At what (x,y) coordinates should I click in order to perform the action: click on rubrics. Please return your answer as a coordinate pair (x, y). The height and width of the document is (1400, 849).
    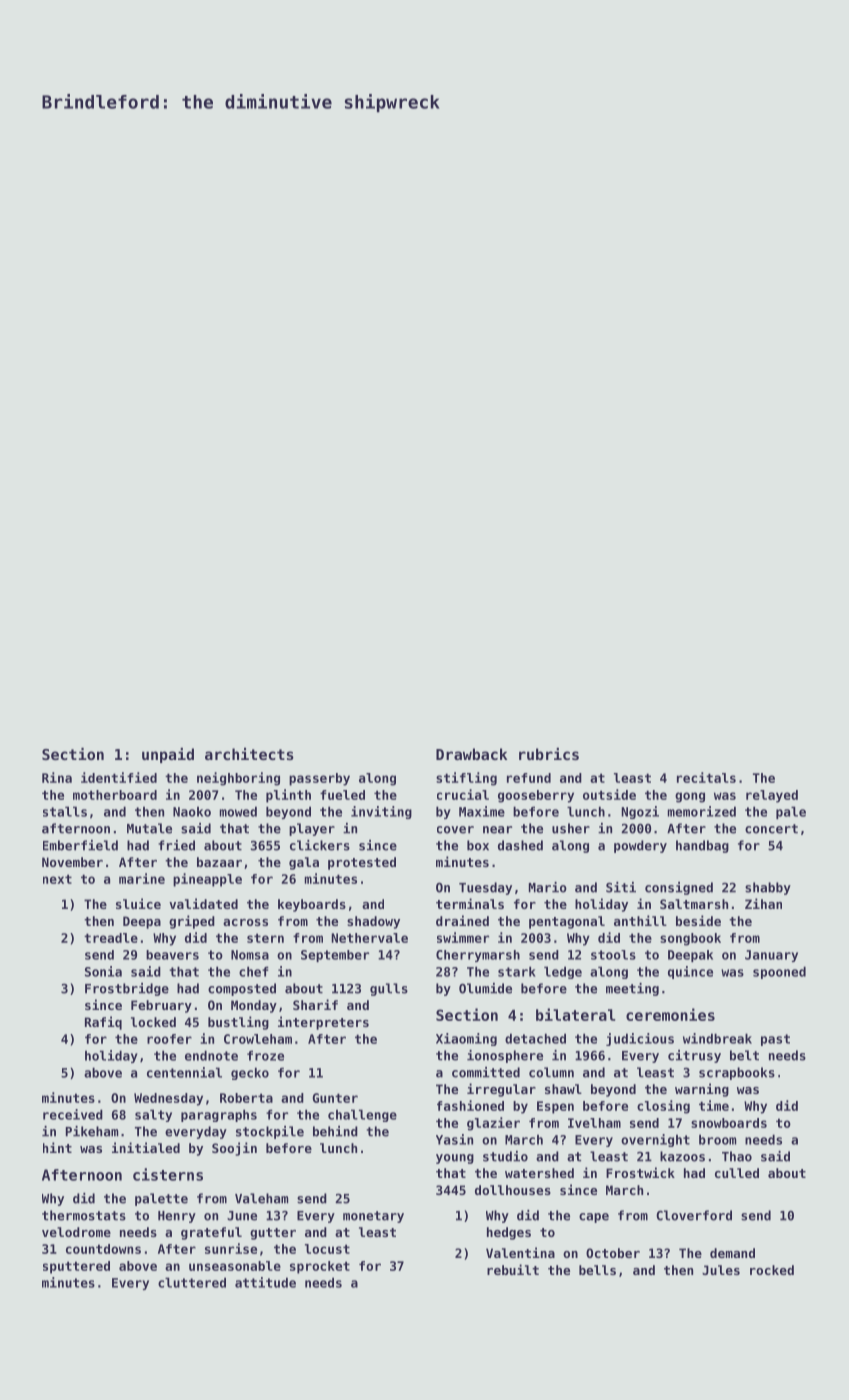
    Looking at the image, I should click on (549, 754).
